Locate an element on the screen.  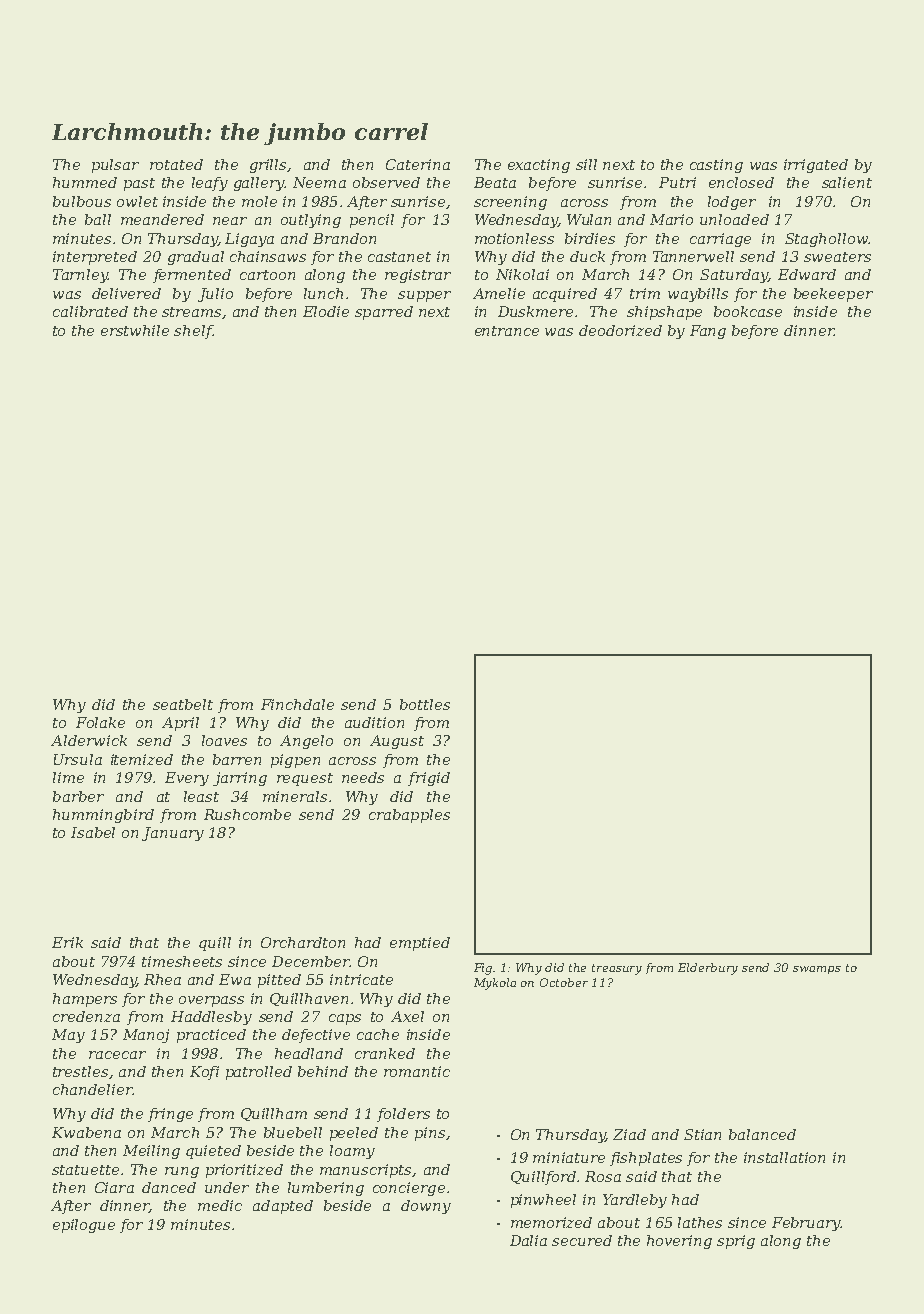
Caterina is located at coordinates (418, 164).
